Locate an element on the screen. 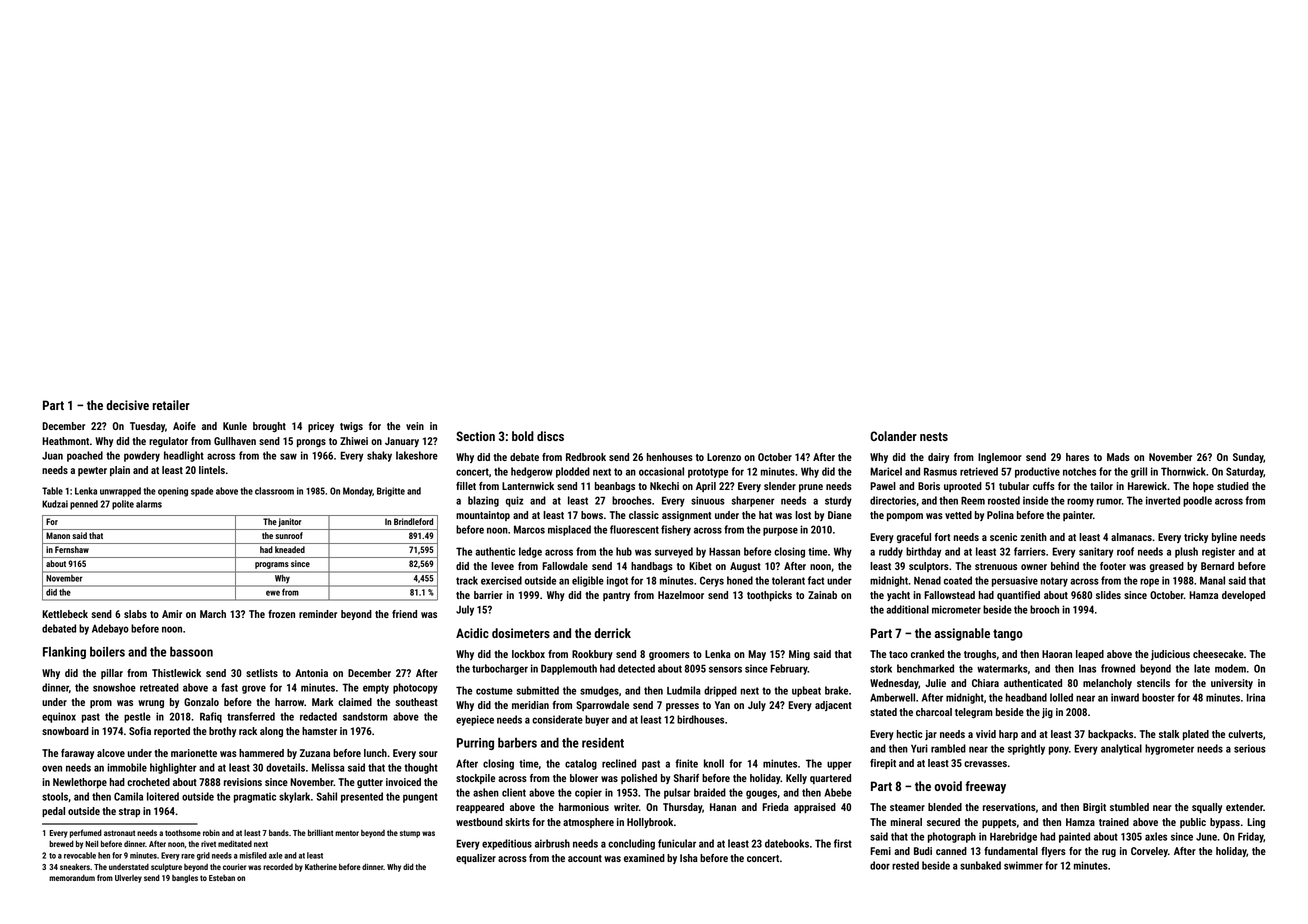 This screenshot has width=1308, height=924. Mads is located at coordinates (1118, 457).
